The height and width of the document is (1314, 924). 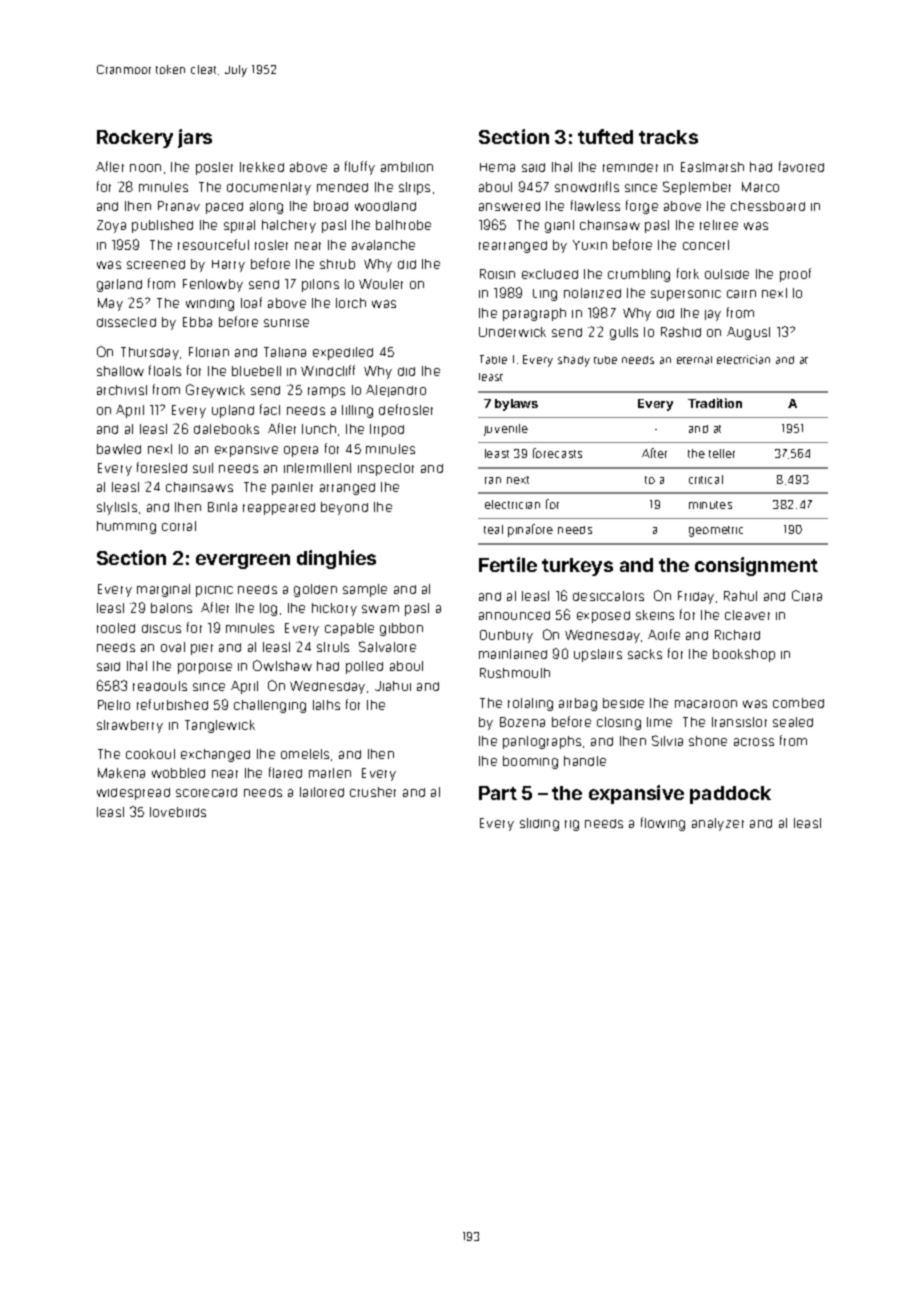 What do you see at coordinates (135, 139) in the document?
I see `Rockery` at bounding box center [135, 139].
